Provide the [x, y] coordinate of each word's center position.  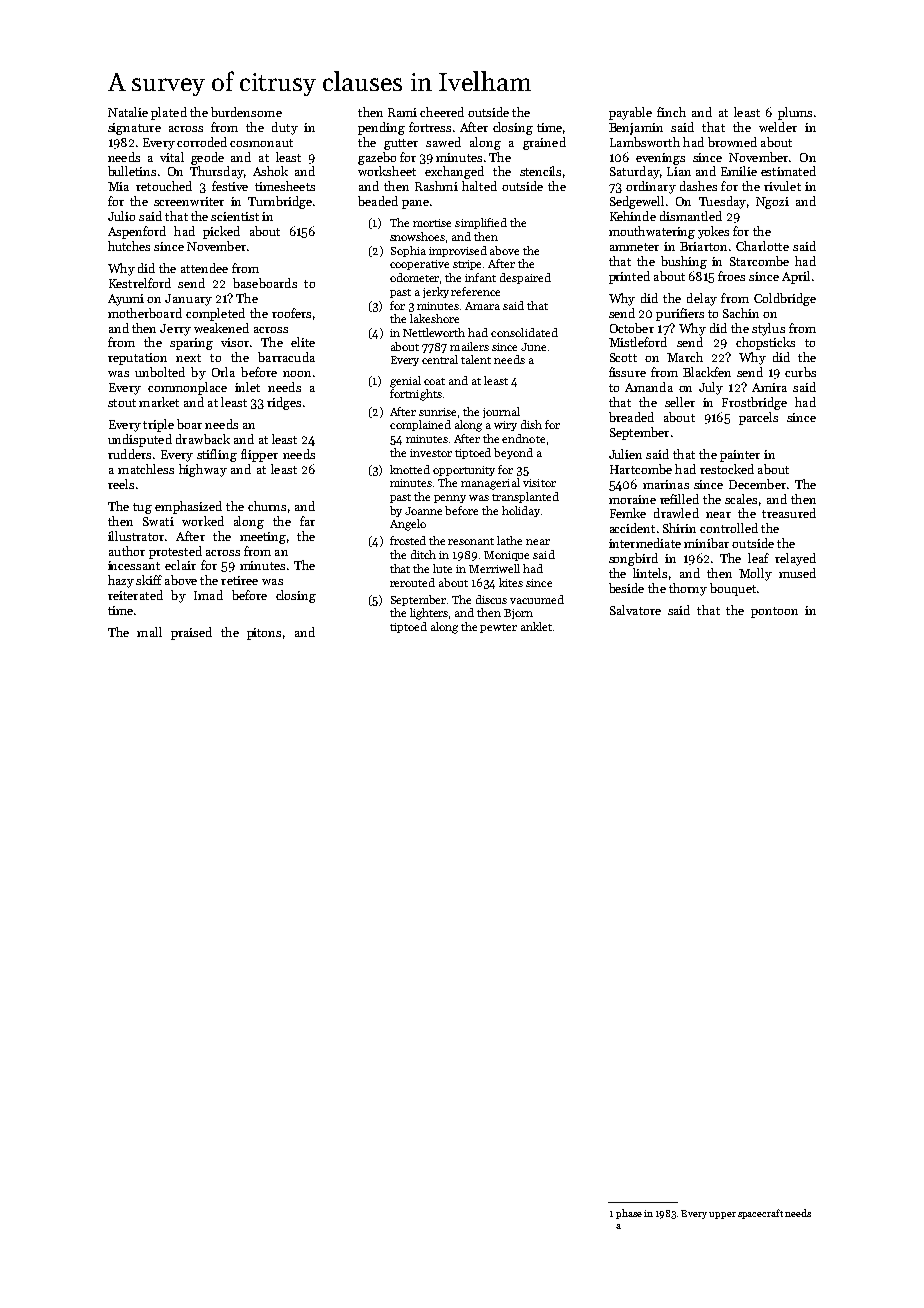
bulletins [132, 171]
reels [121, 484]
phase [629, 1214]
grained [544, 143]
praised [191, 633]
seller [680, 402]
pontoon [774, 612]
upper [722, 1215]
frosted [408, 540]
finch [671, 112]
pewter [498, 628]
